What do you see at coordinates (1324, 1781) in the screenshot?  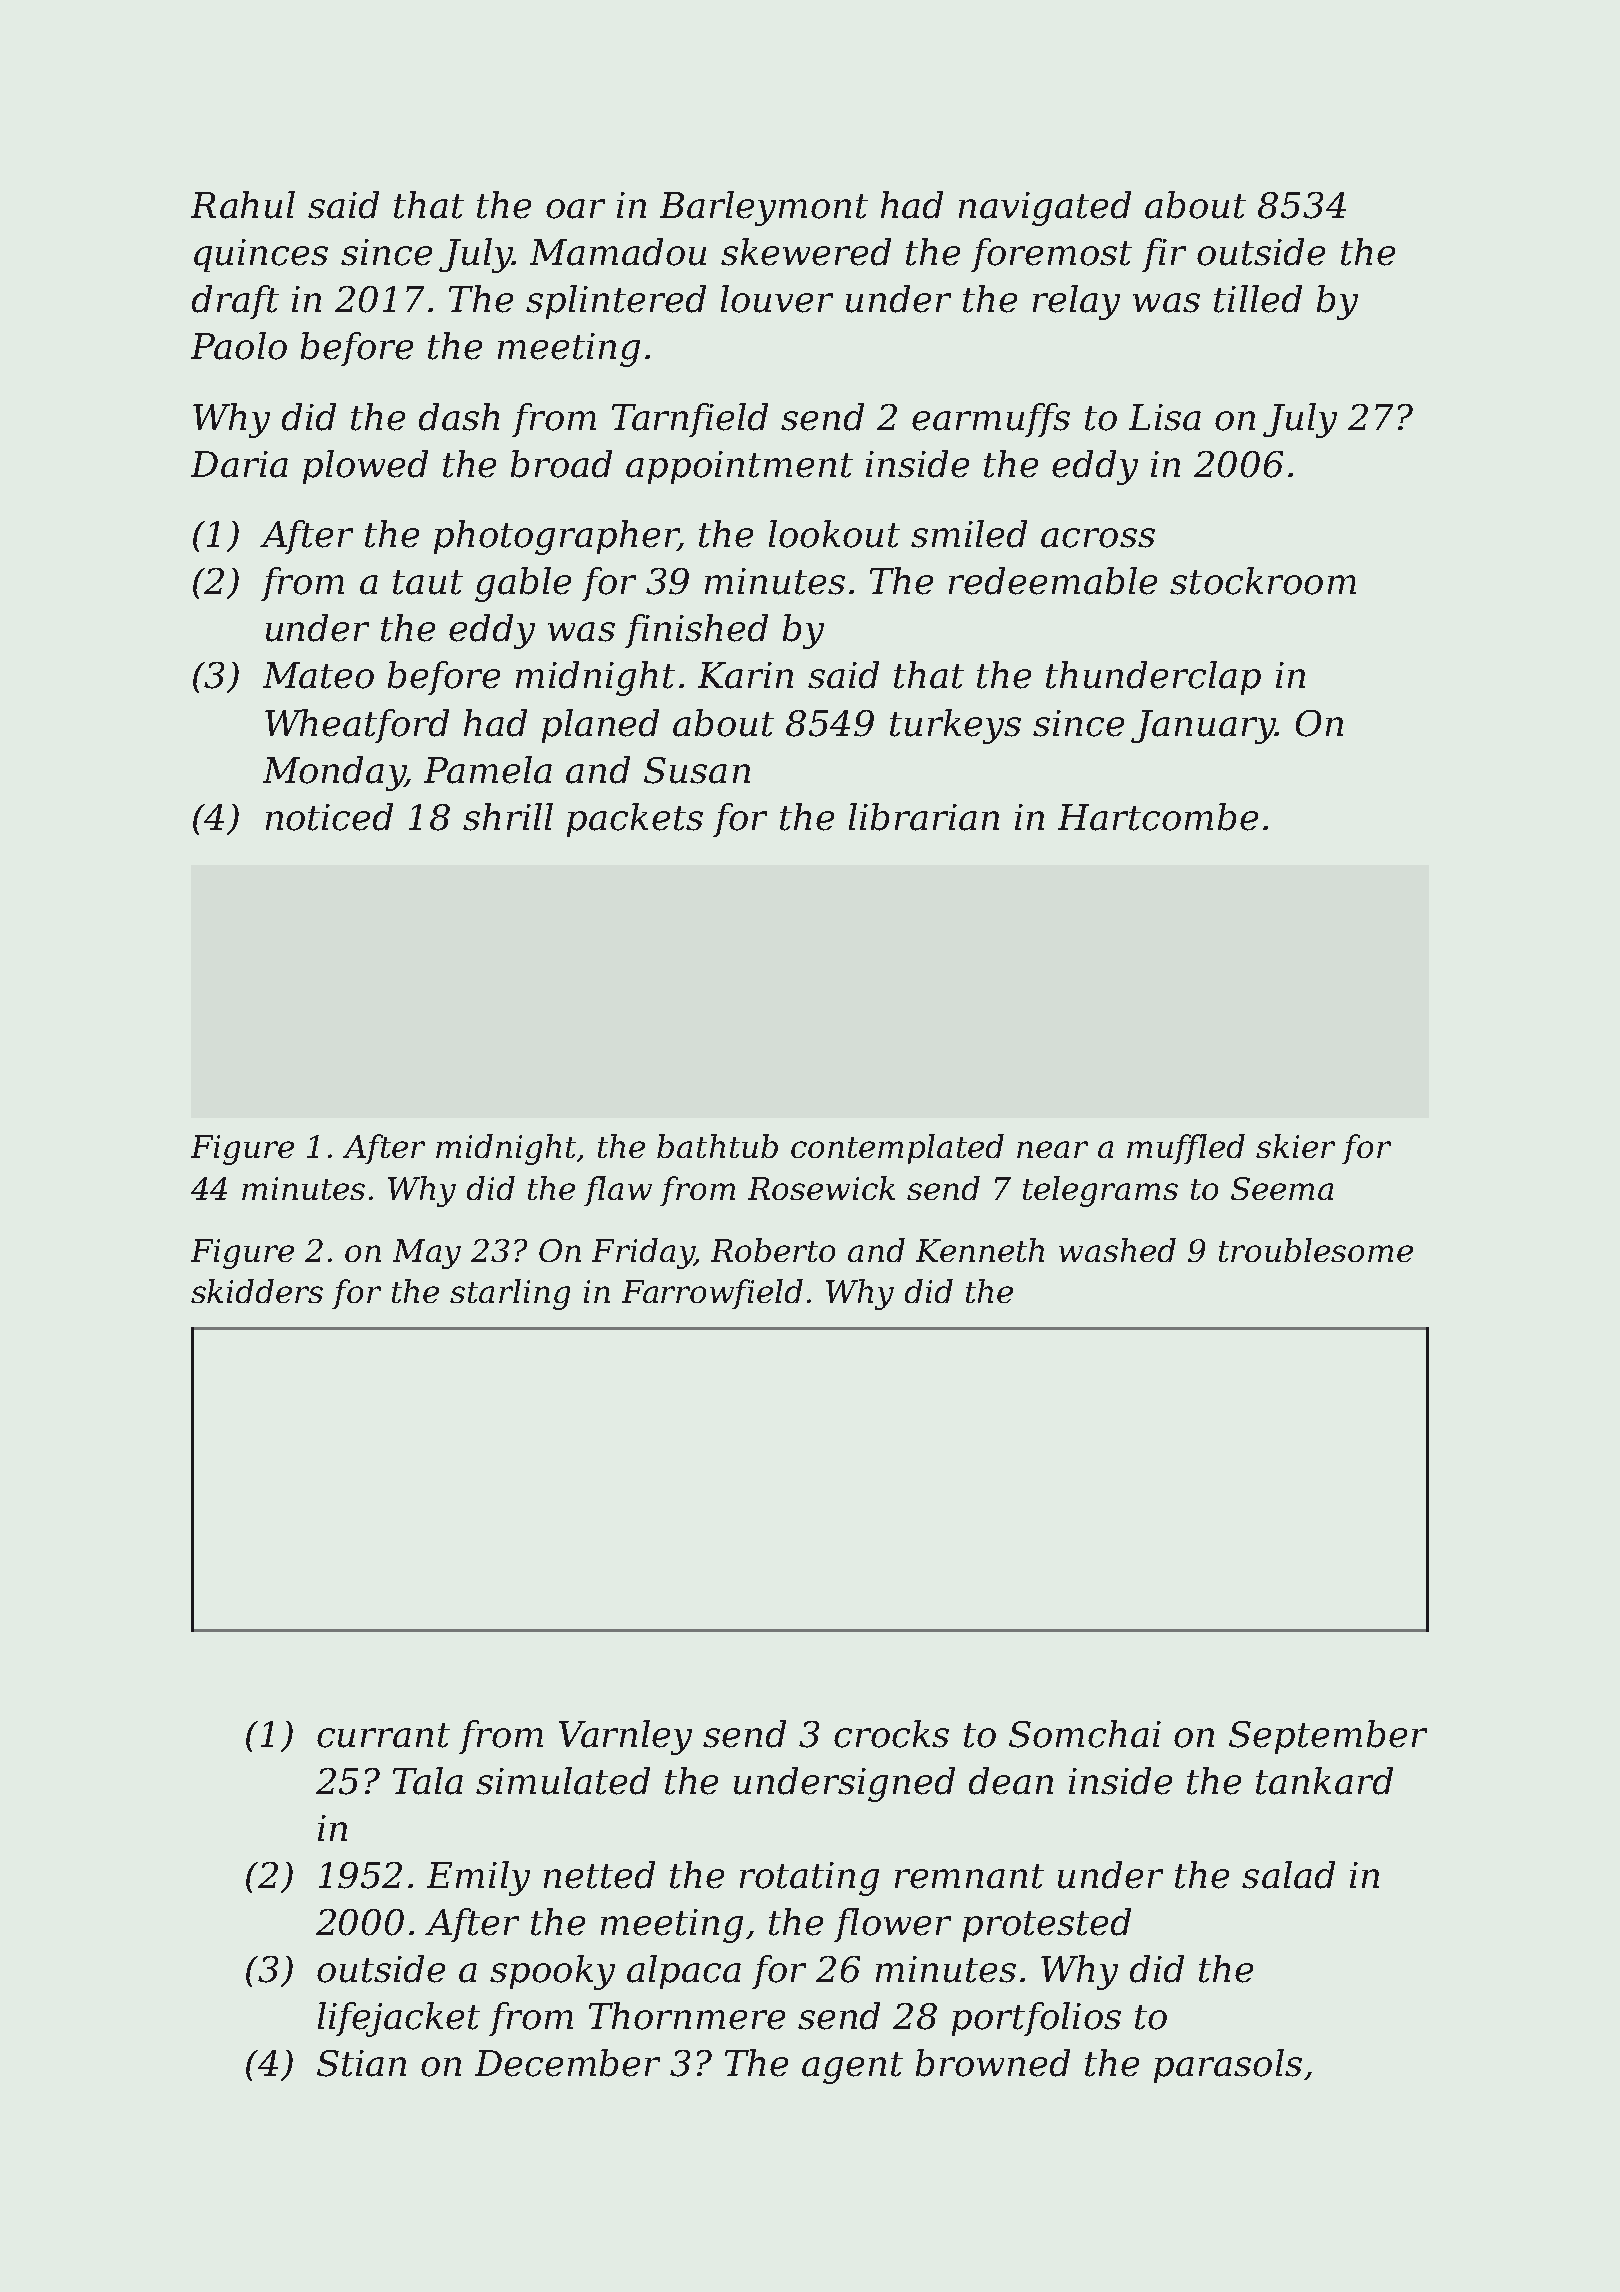 I see `tankard` at bounding box center [1324, 1781].
